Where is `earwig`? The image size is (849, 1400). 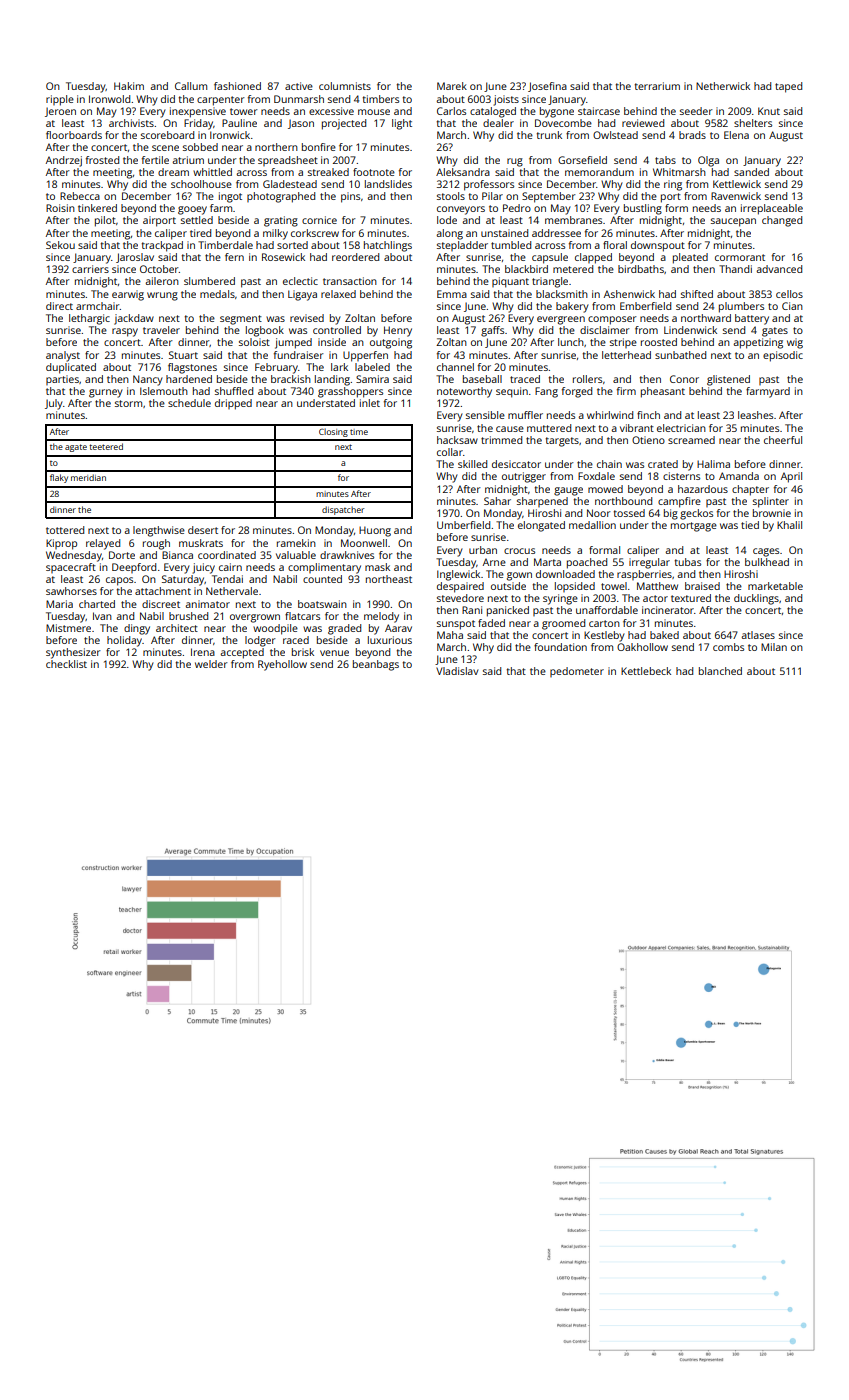
earwig is located at coordinates (128, 295).
